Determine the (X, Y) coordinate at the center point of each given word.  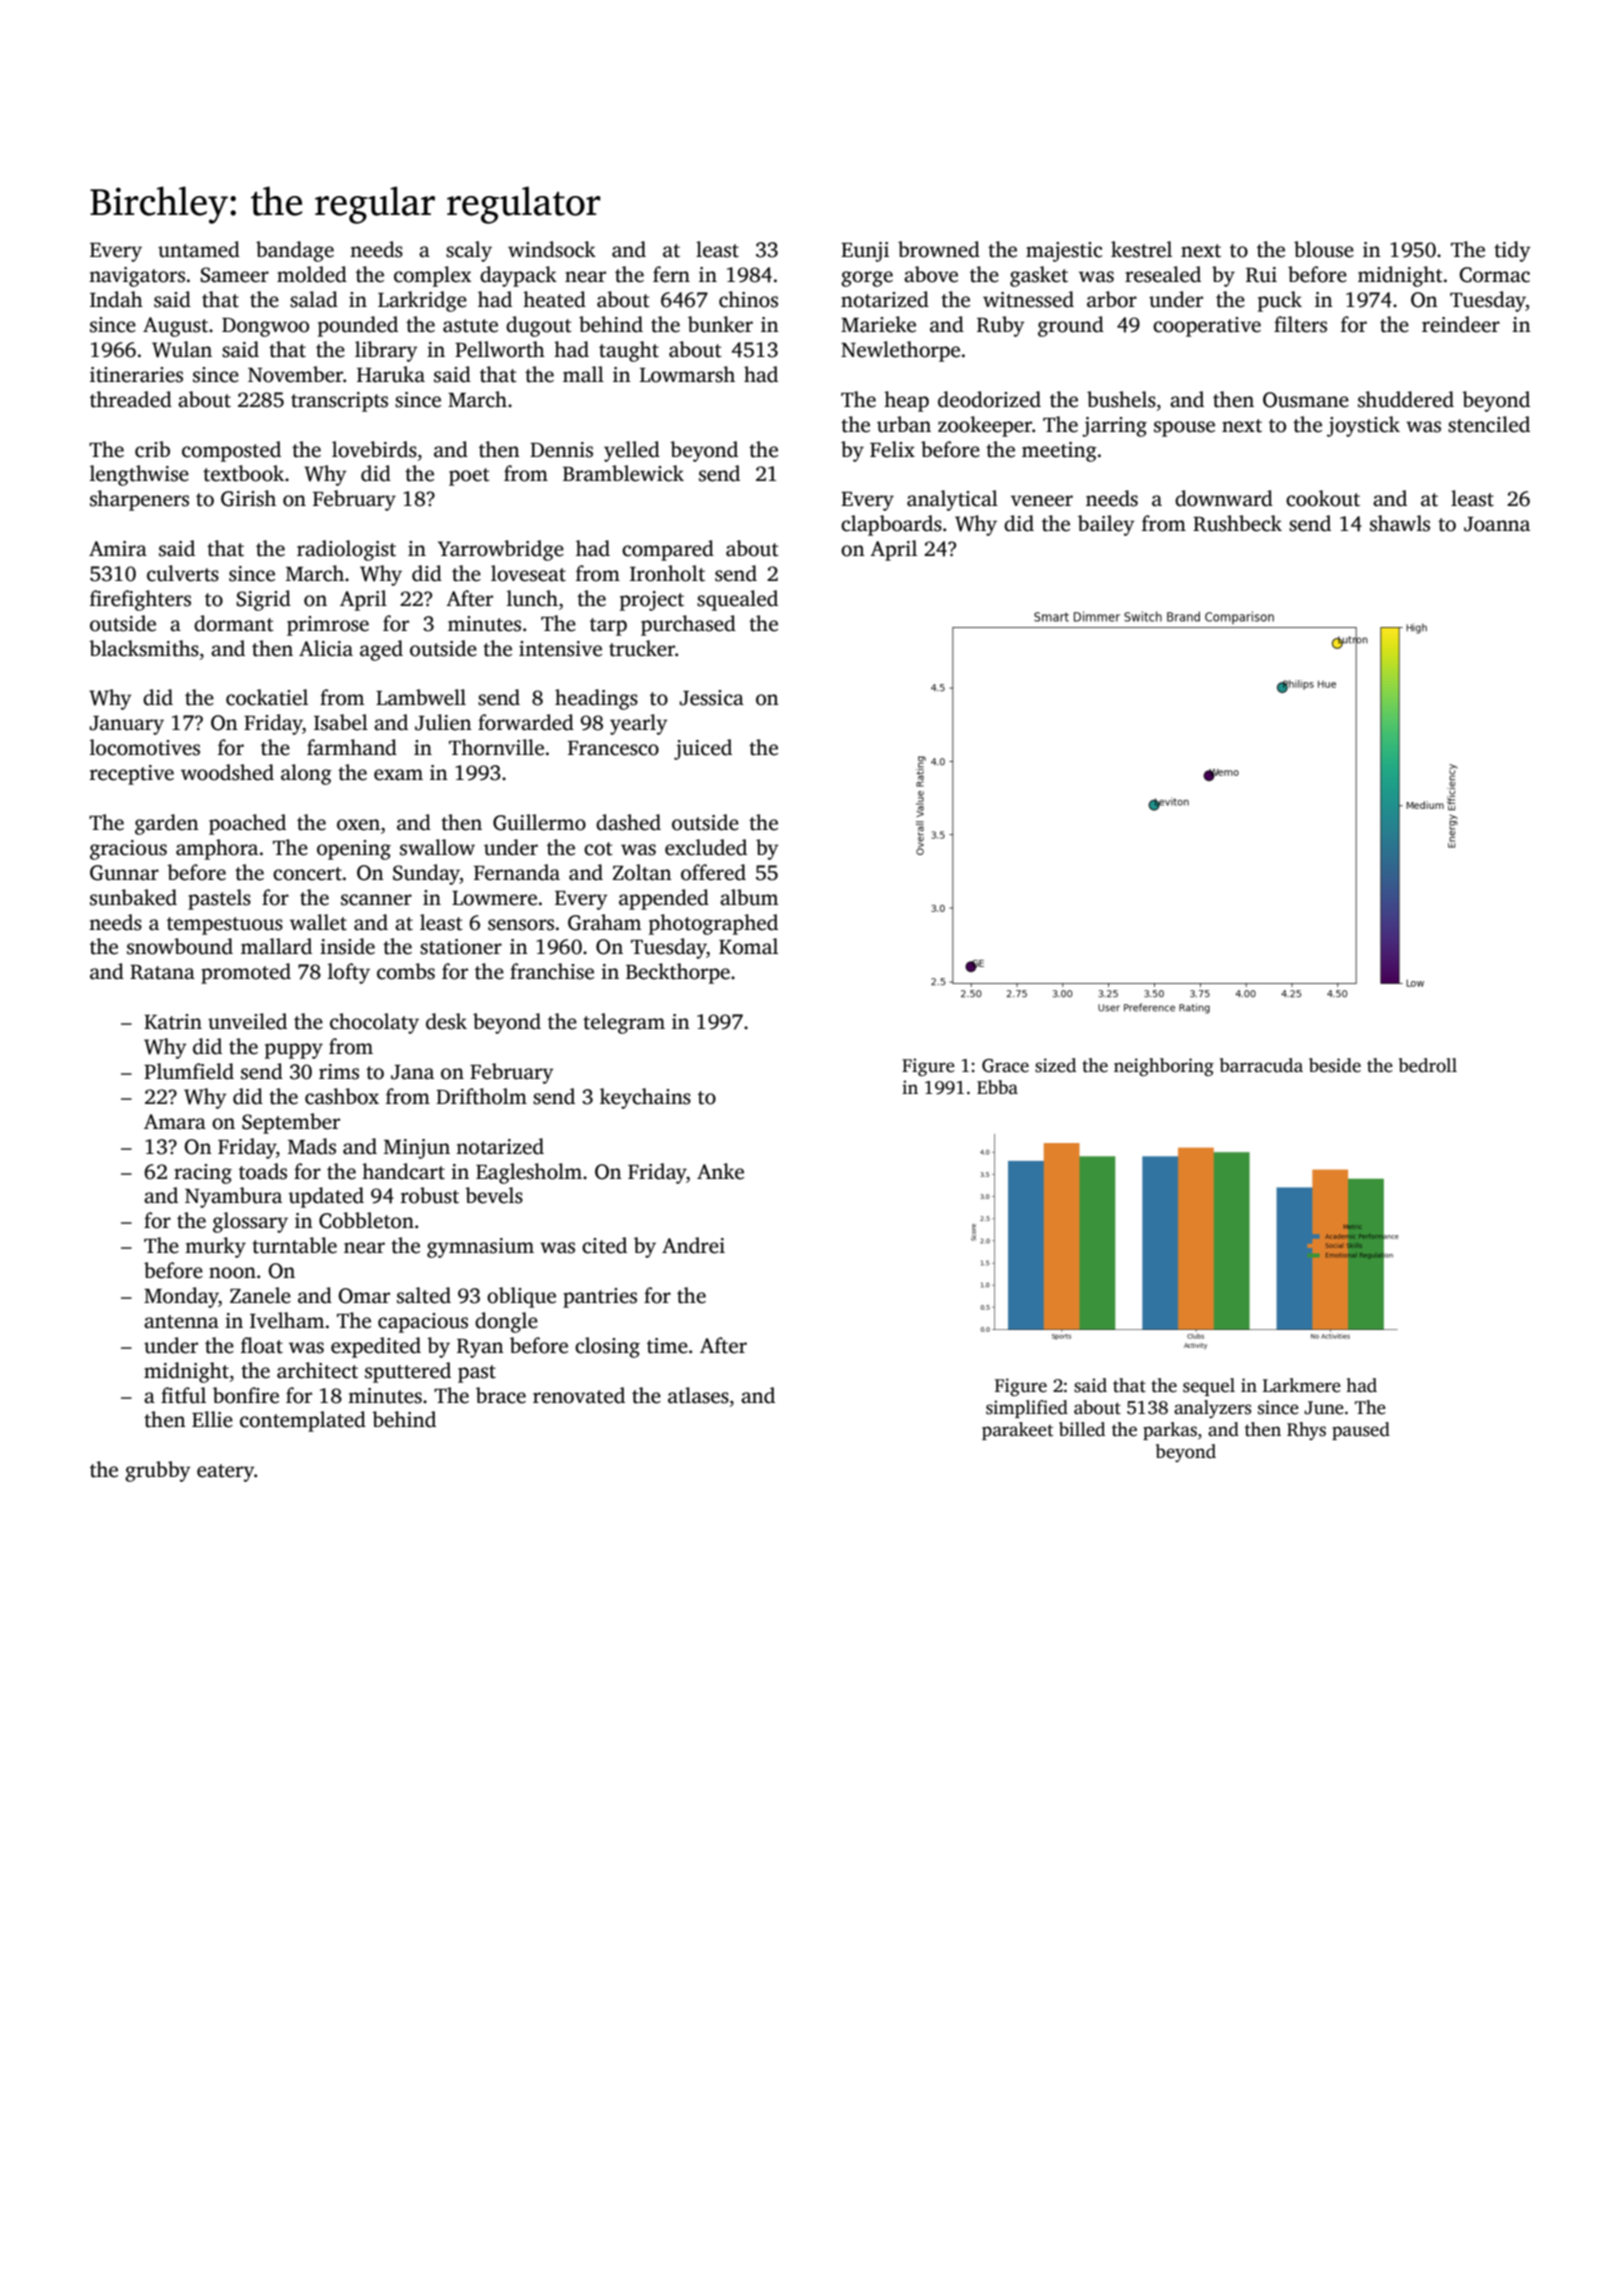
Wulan (182, 349)
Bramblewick (623, 473)
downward (1224, 498)
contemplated (303, 1421)
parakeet (1017, 1431)
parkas (1170, 1431)
